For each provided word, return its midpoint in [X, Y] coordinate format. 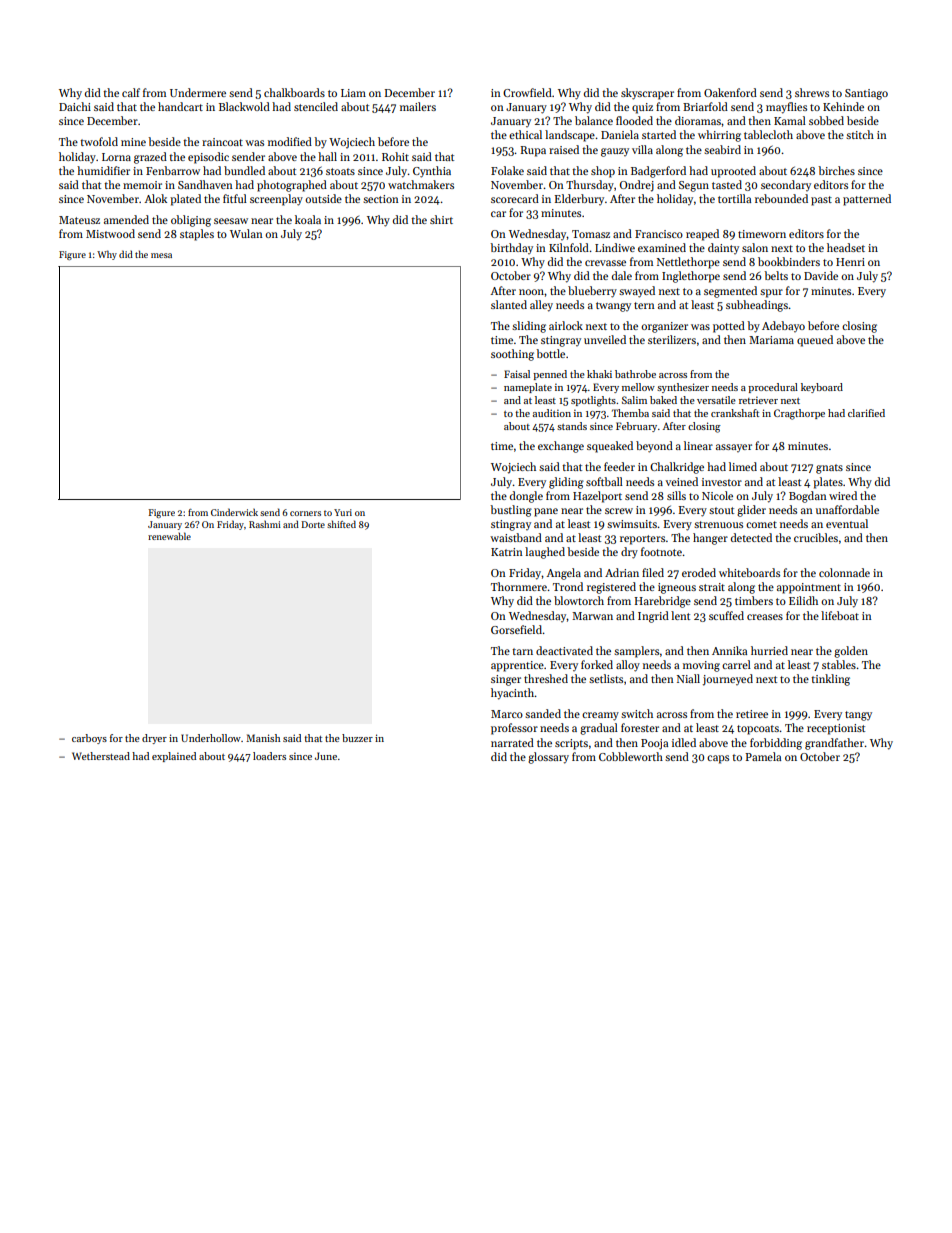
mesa [161, 255]
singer [506, 680]
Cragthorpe [799, 414]
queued [815, 341]
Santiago [866, 94]
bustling [511, 511]
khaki [599, 374]
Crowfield [527, 92]
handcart [180, 106]
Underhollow [211, 738]
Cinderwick [234, 512]
